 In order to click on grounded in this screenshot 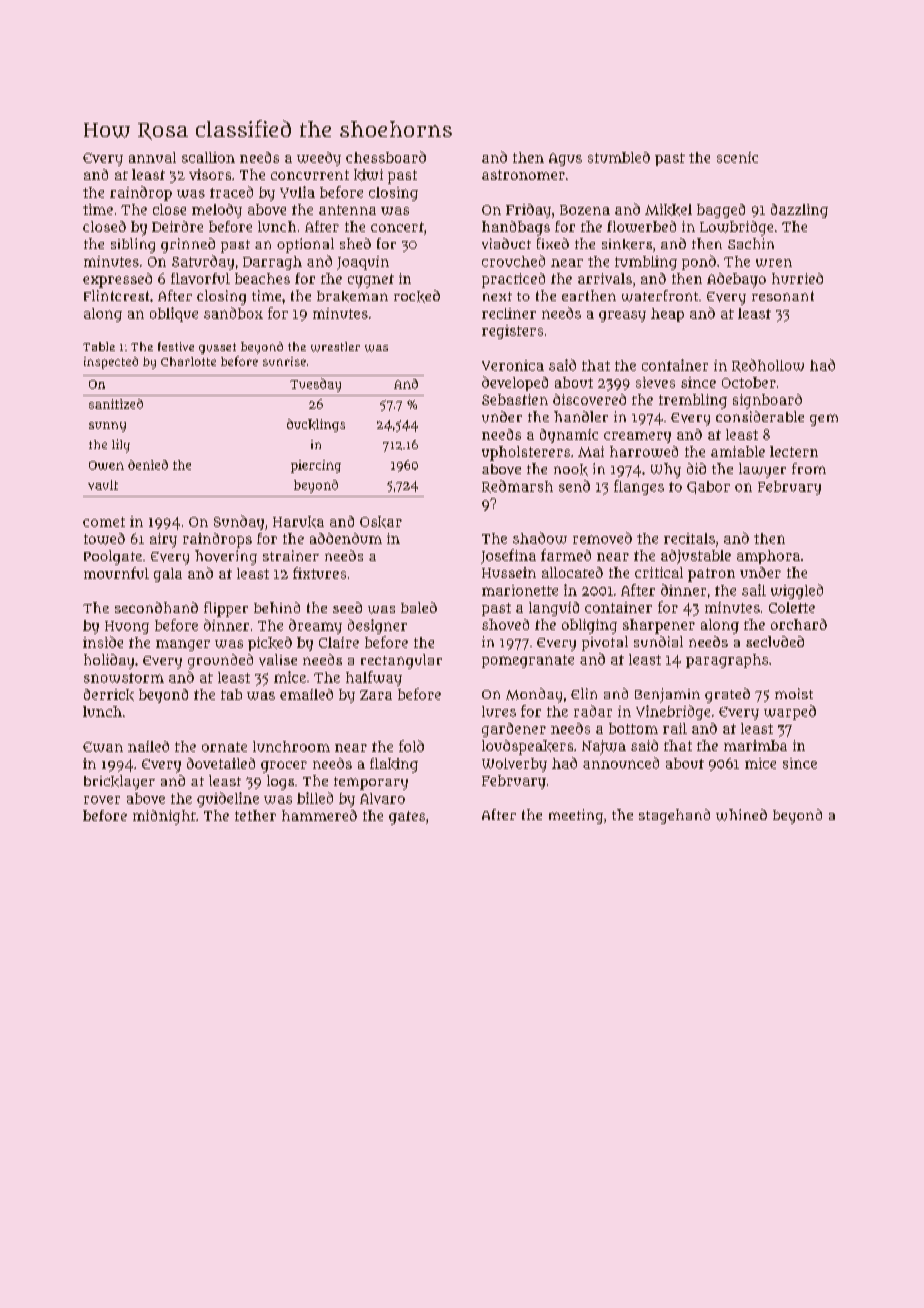, I will do `click(220, 661)`.
